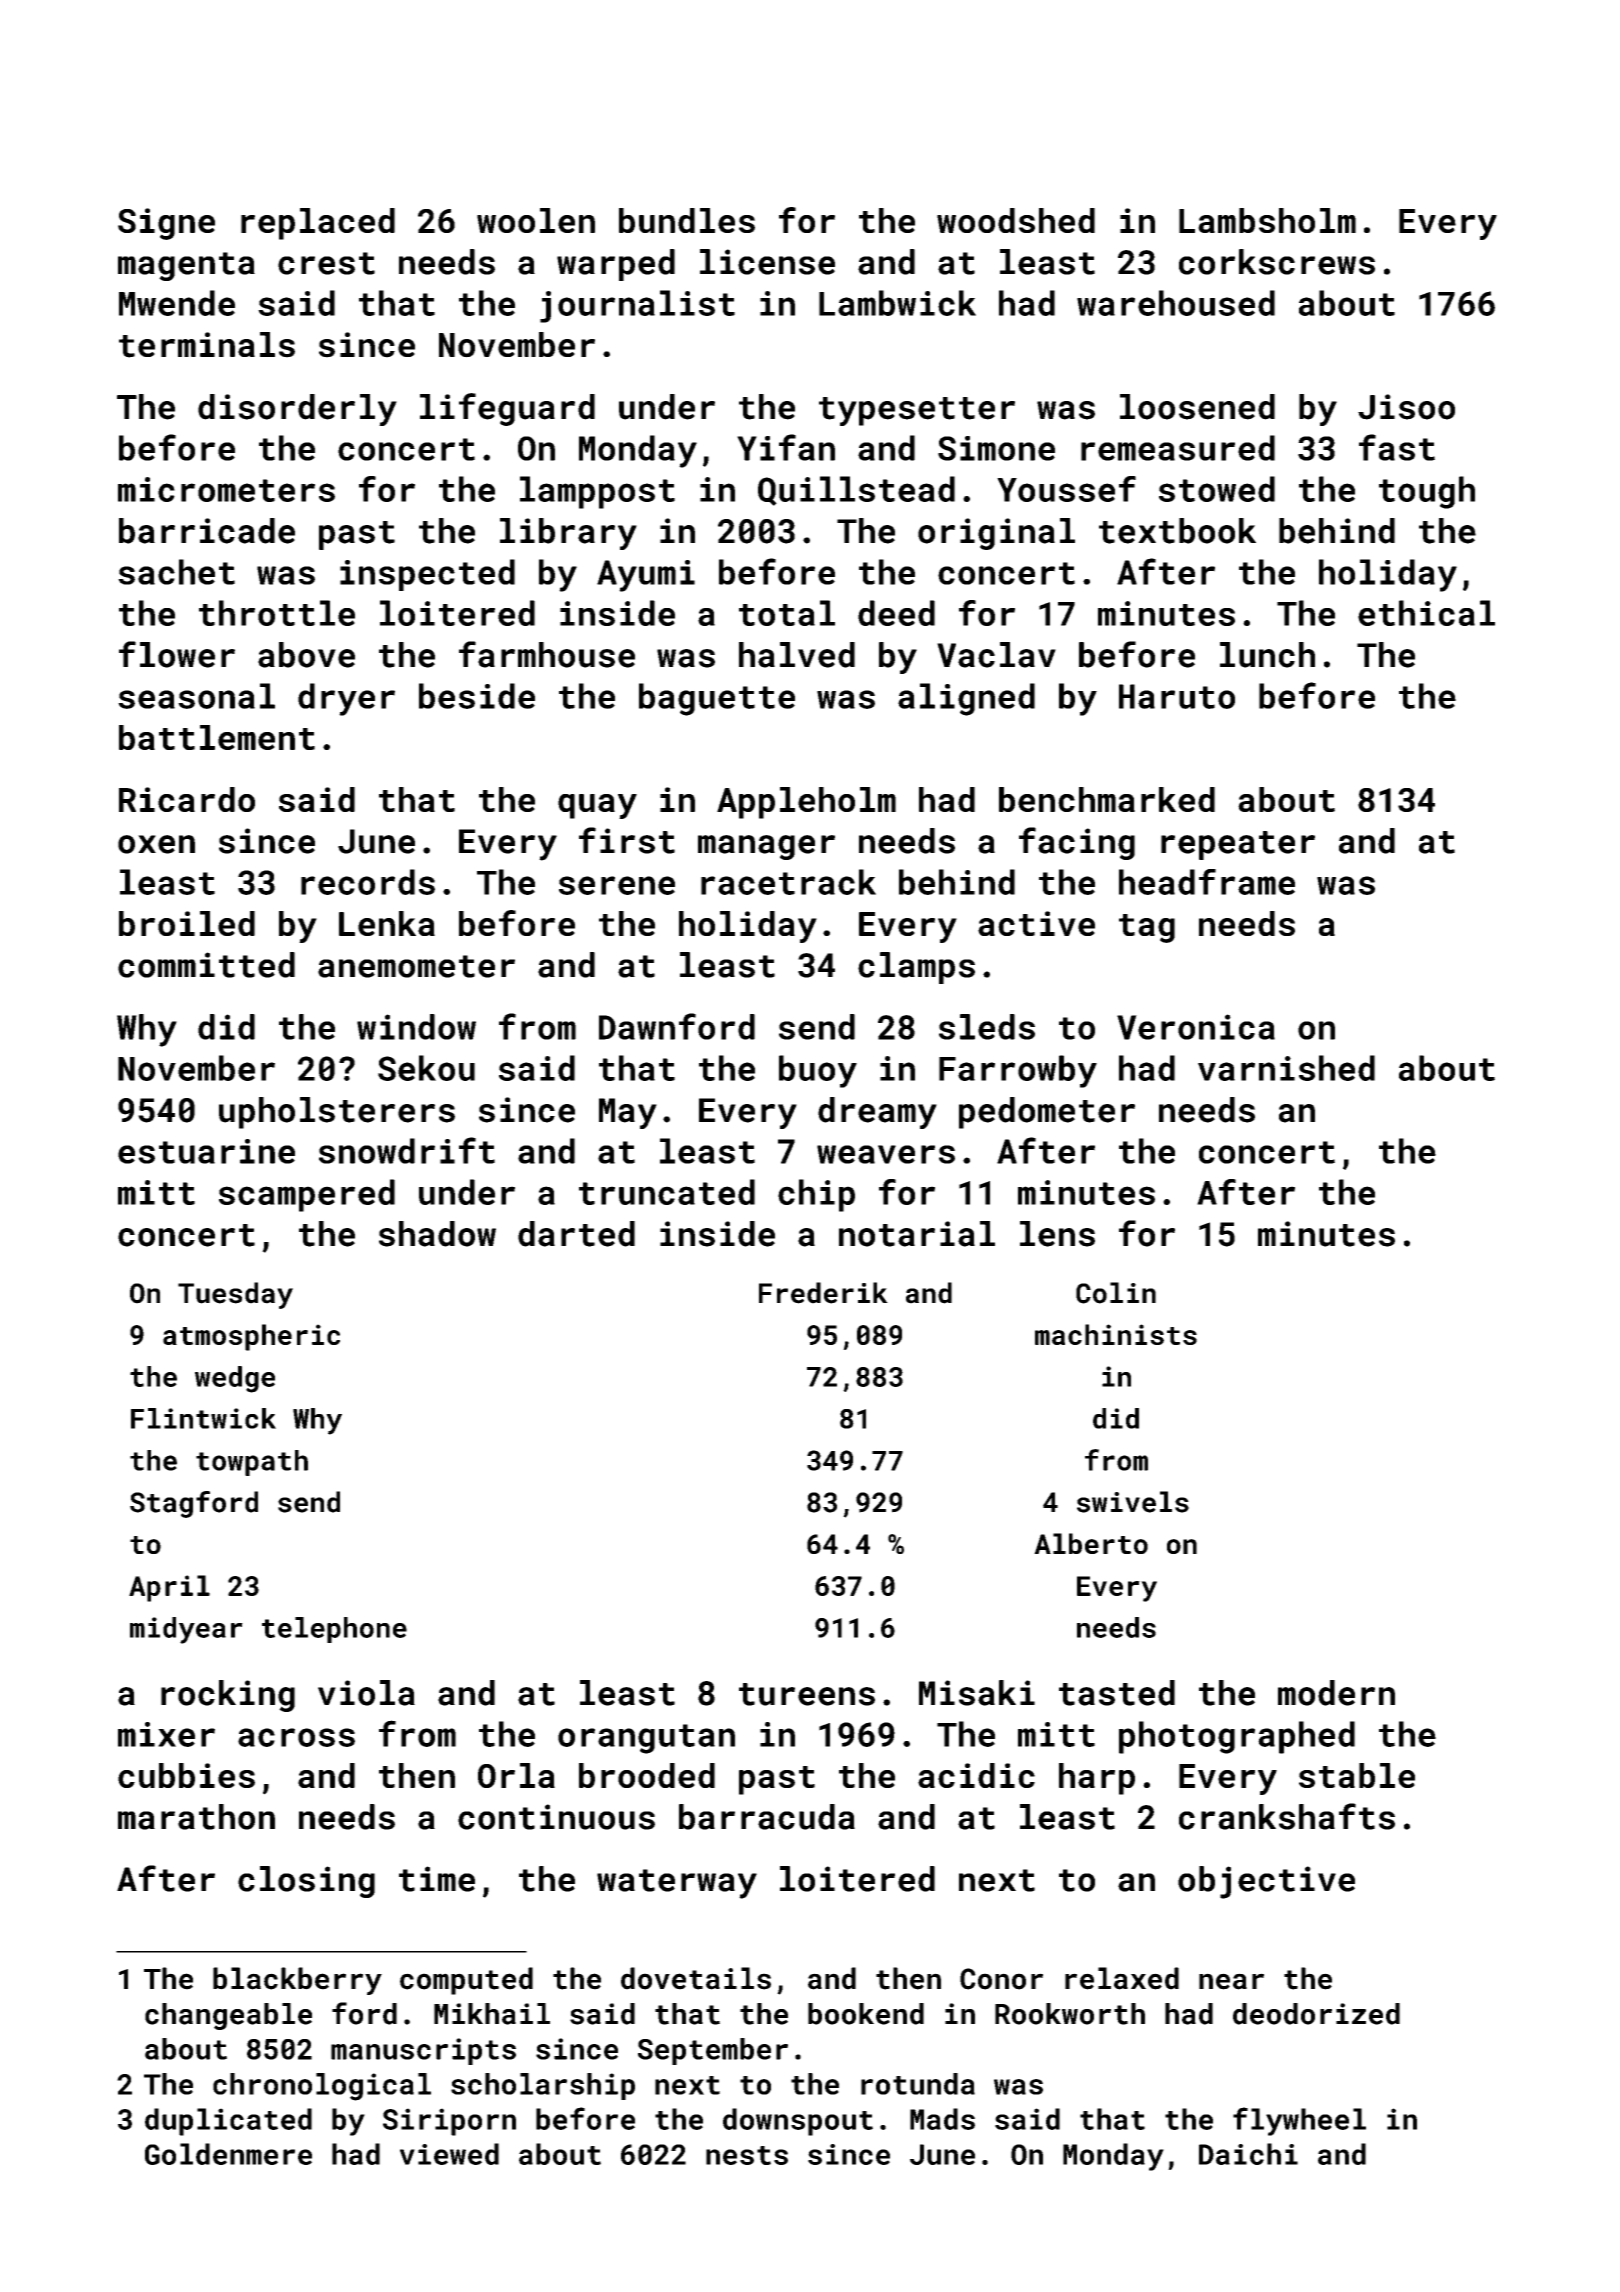 This screenshot has width=1620, height=2292. I want to click on quay, so click(597, 806).
